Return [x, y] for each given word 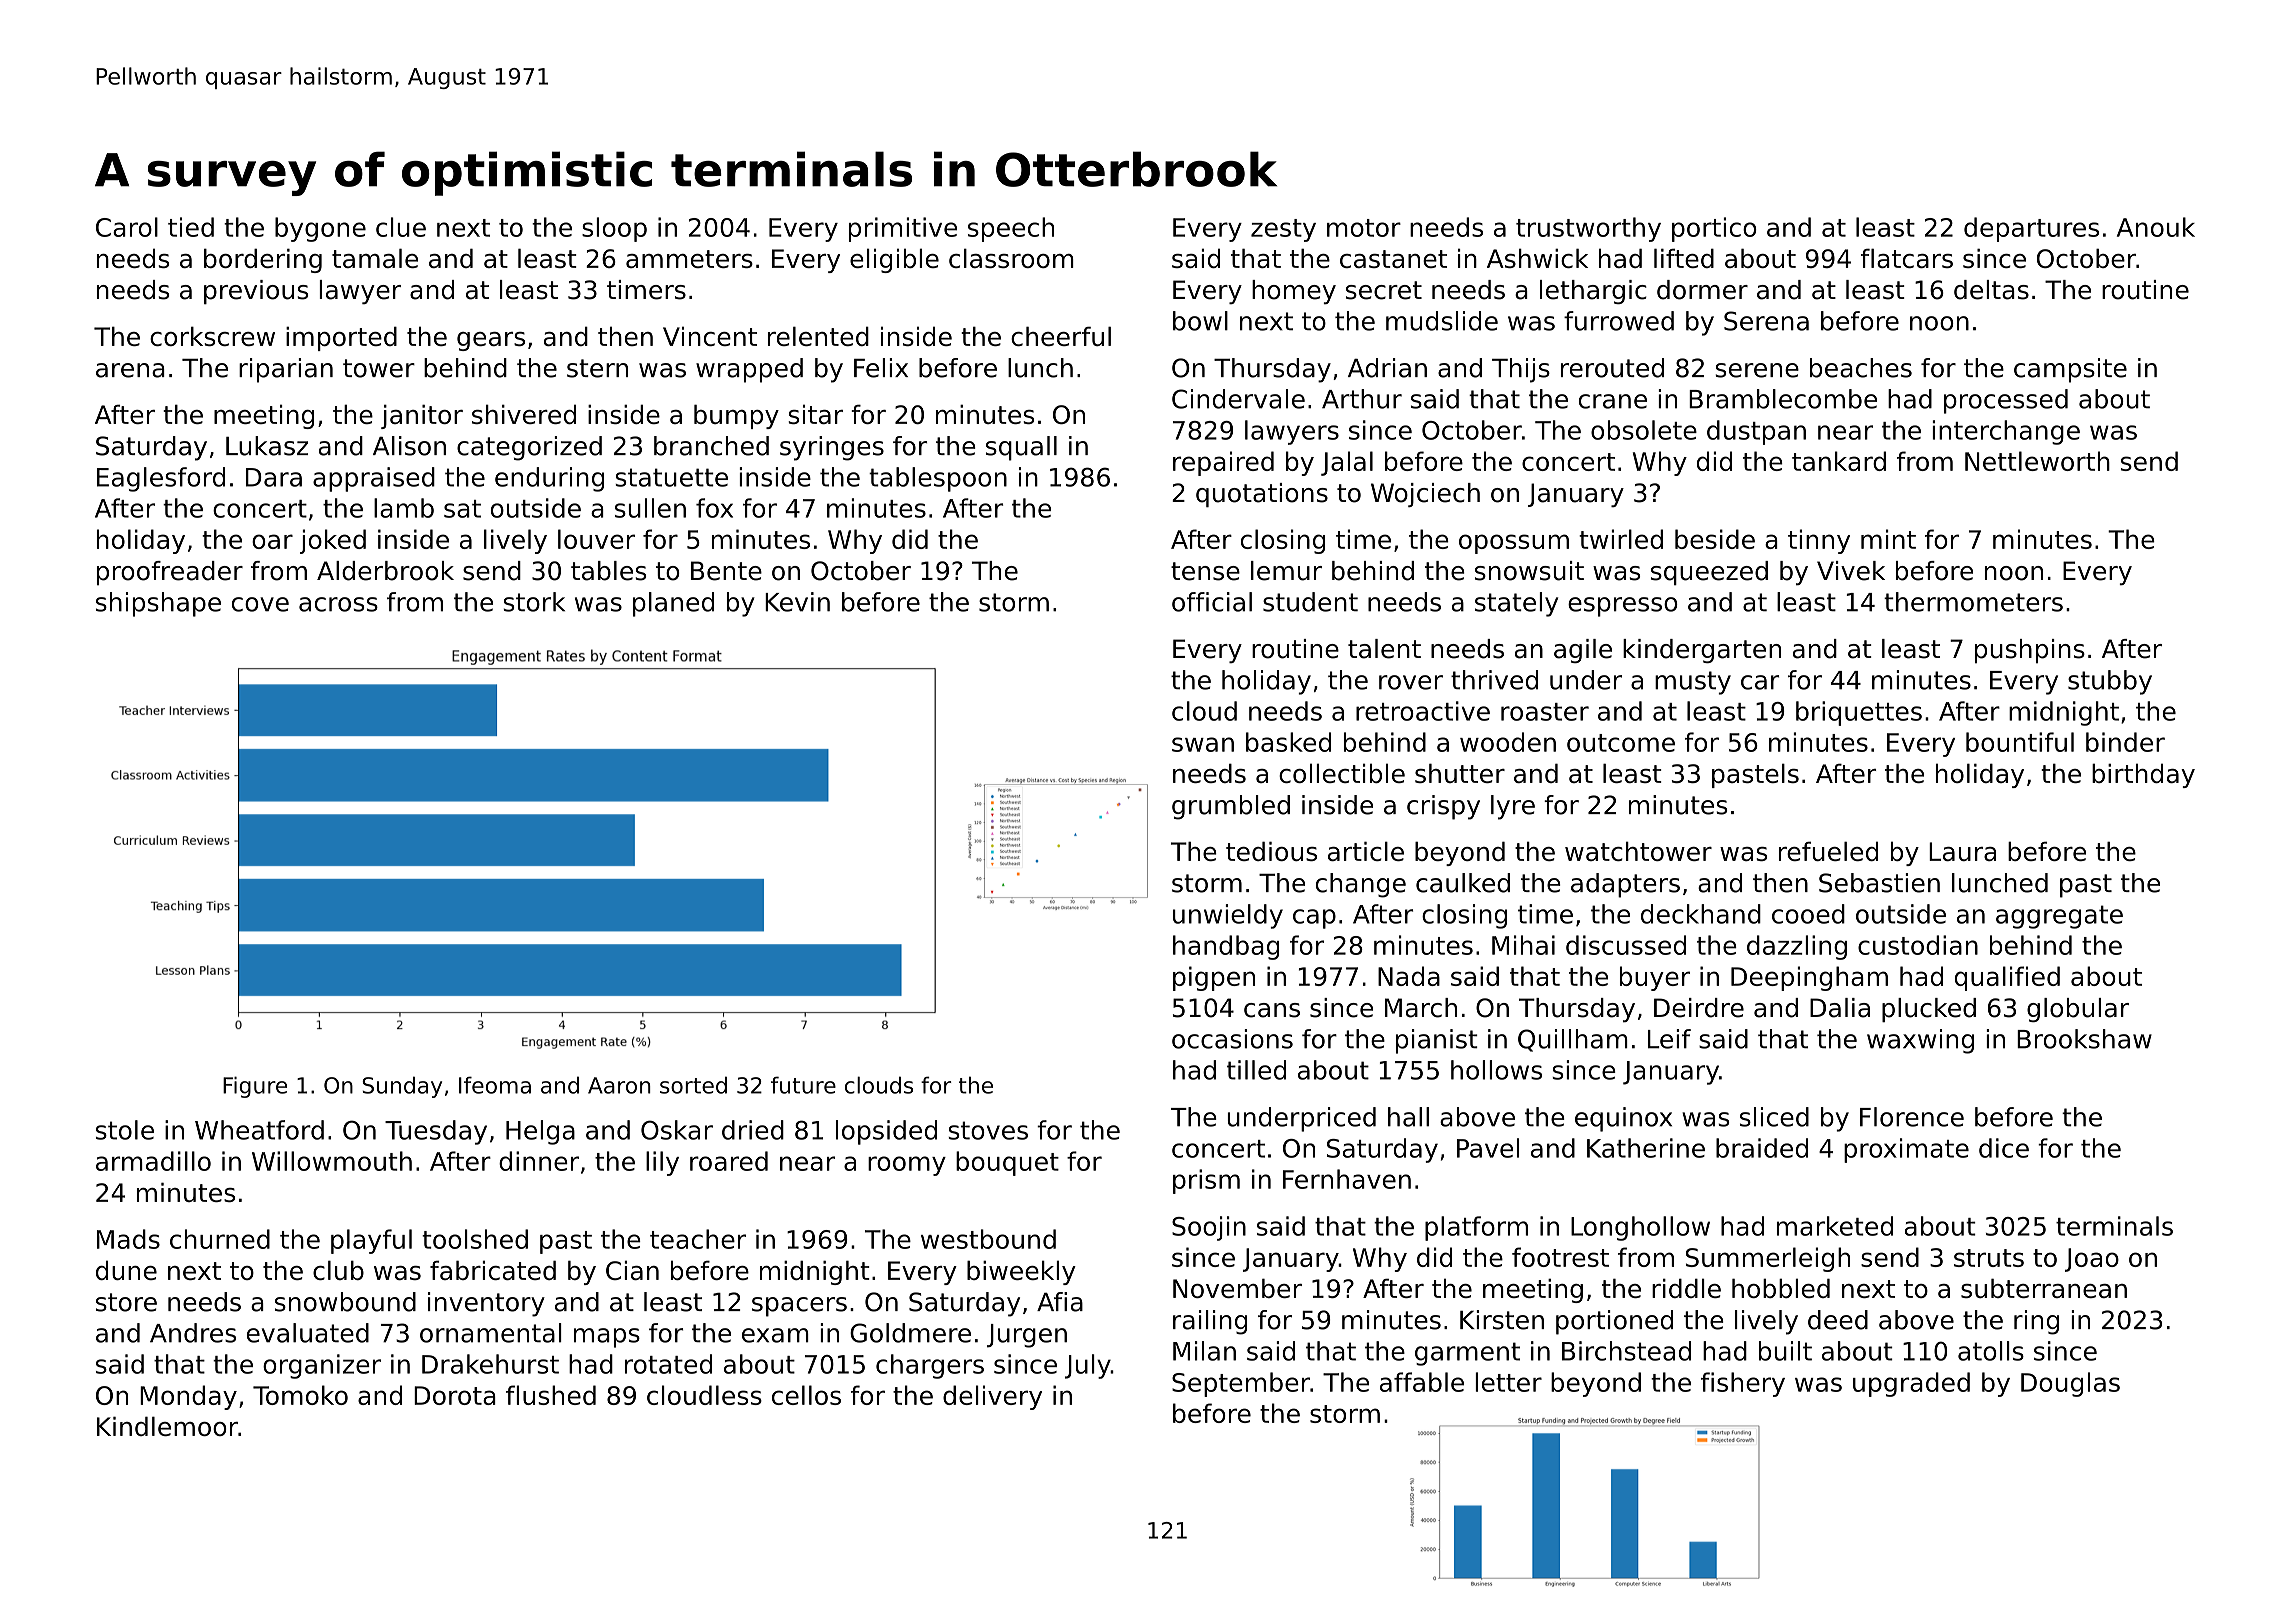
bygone [320, 229]
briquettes [1859, 713]
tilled [1256, 1070]
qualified [2007, 978]
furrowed [1619, 321]
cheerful [1061, 336]
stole [125, 1130]
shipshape [158, 604]
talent [1384, 649]
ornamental [491, 1333]
